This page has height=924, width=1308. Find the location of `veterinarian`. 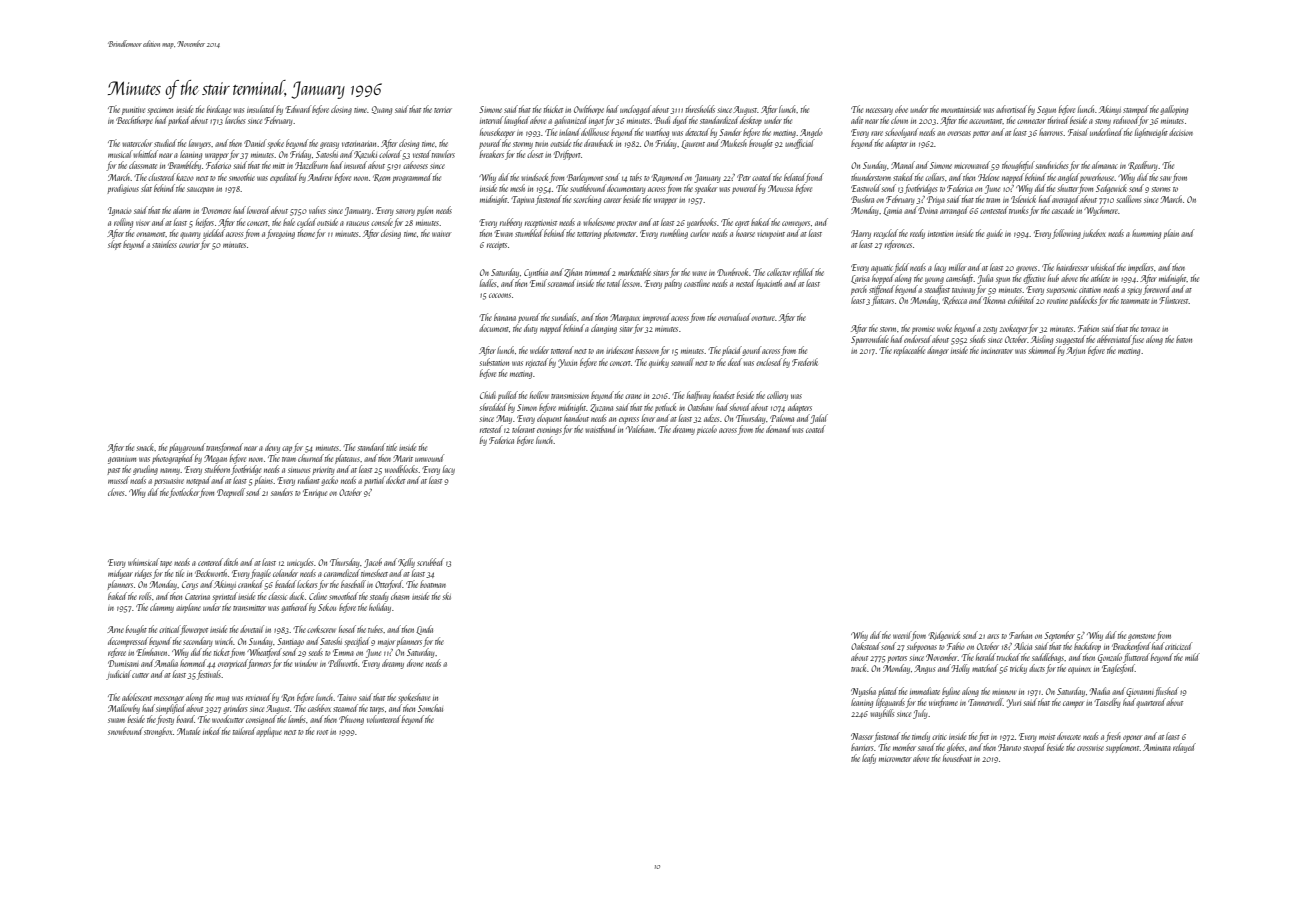

veterinarian is located at coordinates (360, 144).
